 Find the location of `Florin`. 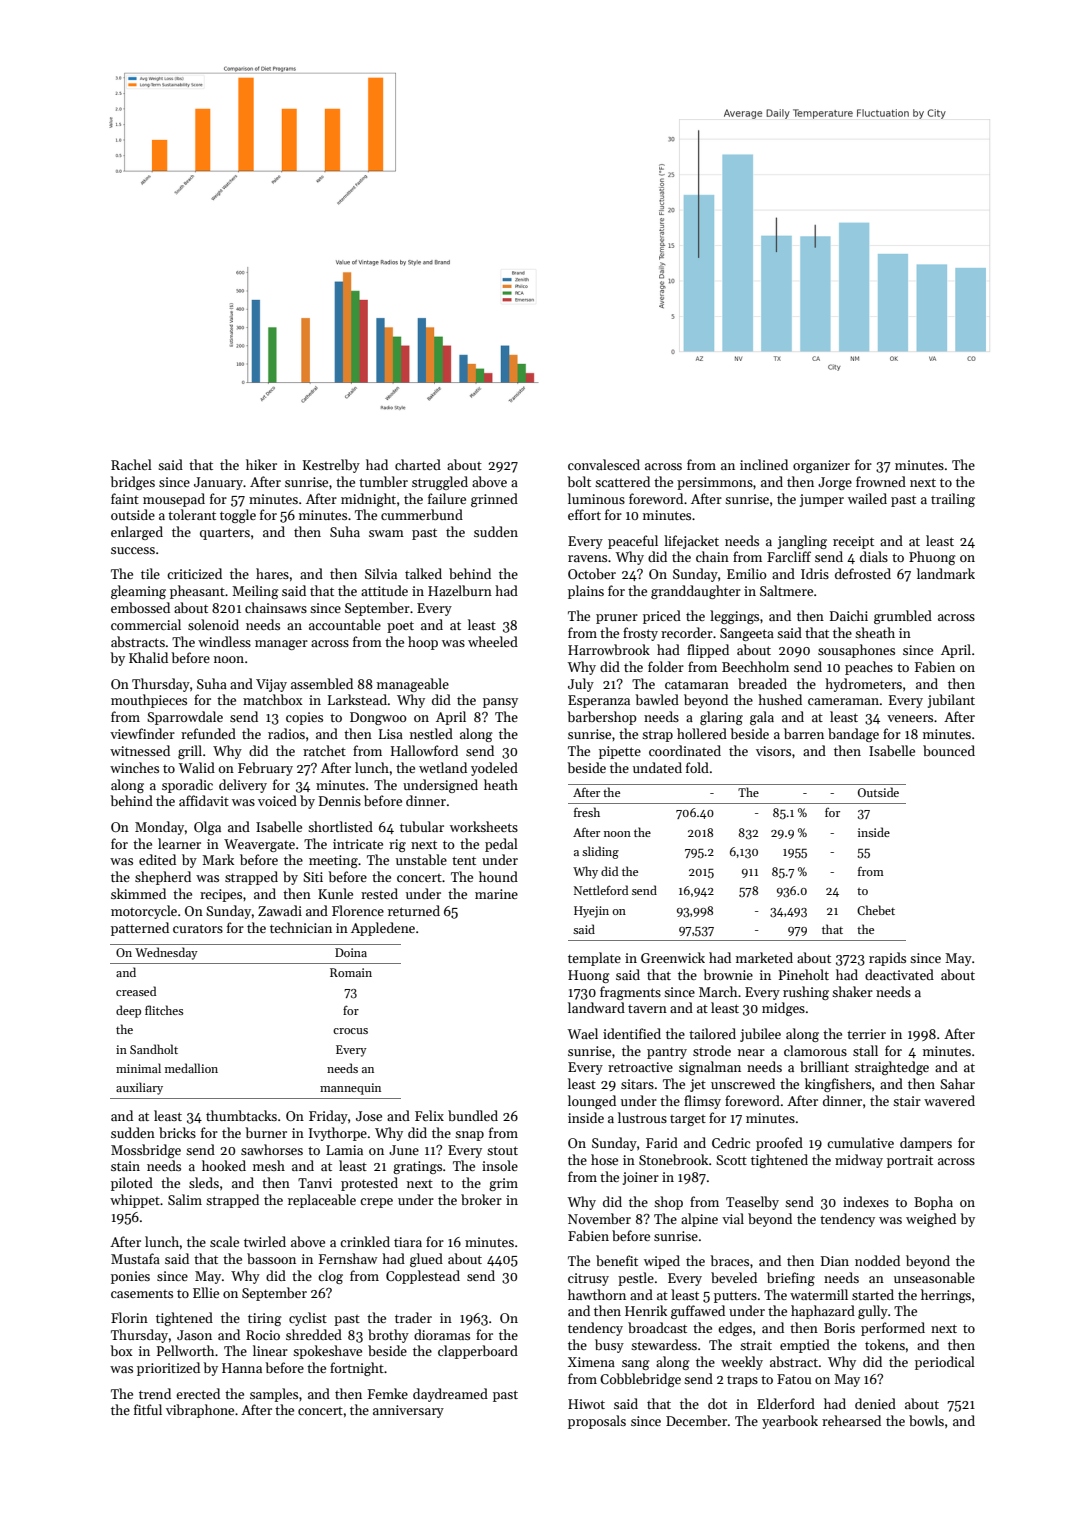

Florin is located at coordinates (129, 1317).
